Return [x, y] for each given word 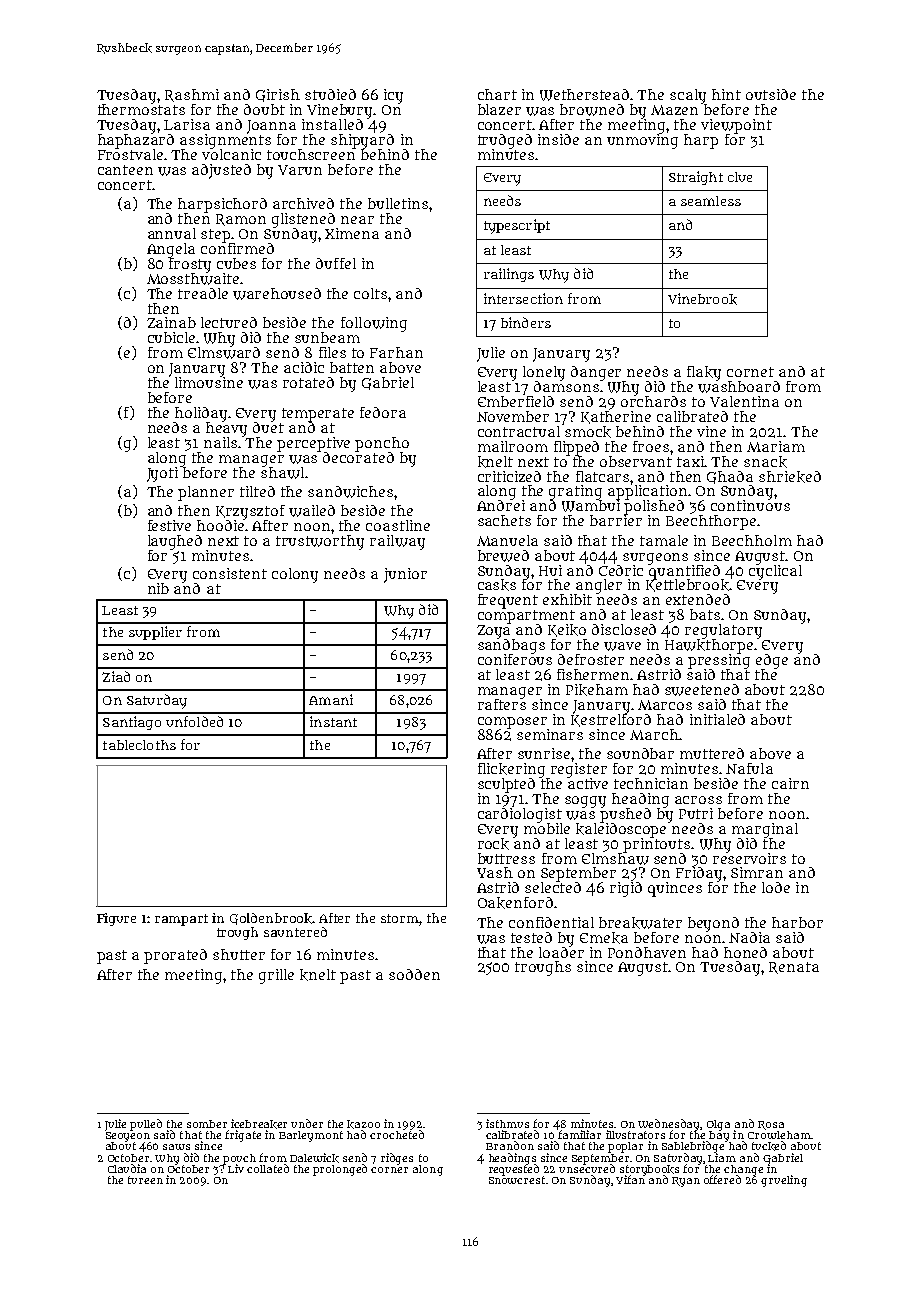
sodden [414, 974]
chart [497, 94]
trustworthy [320, 542]
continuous [750, 505]
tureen [145, 1180]
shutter [239, 954]
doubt [264, 109]
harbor [797, 922]
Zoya [493, 632]
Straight [696, 178]
